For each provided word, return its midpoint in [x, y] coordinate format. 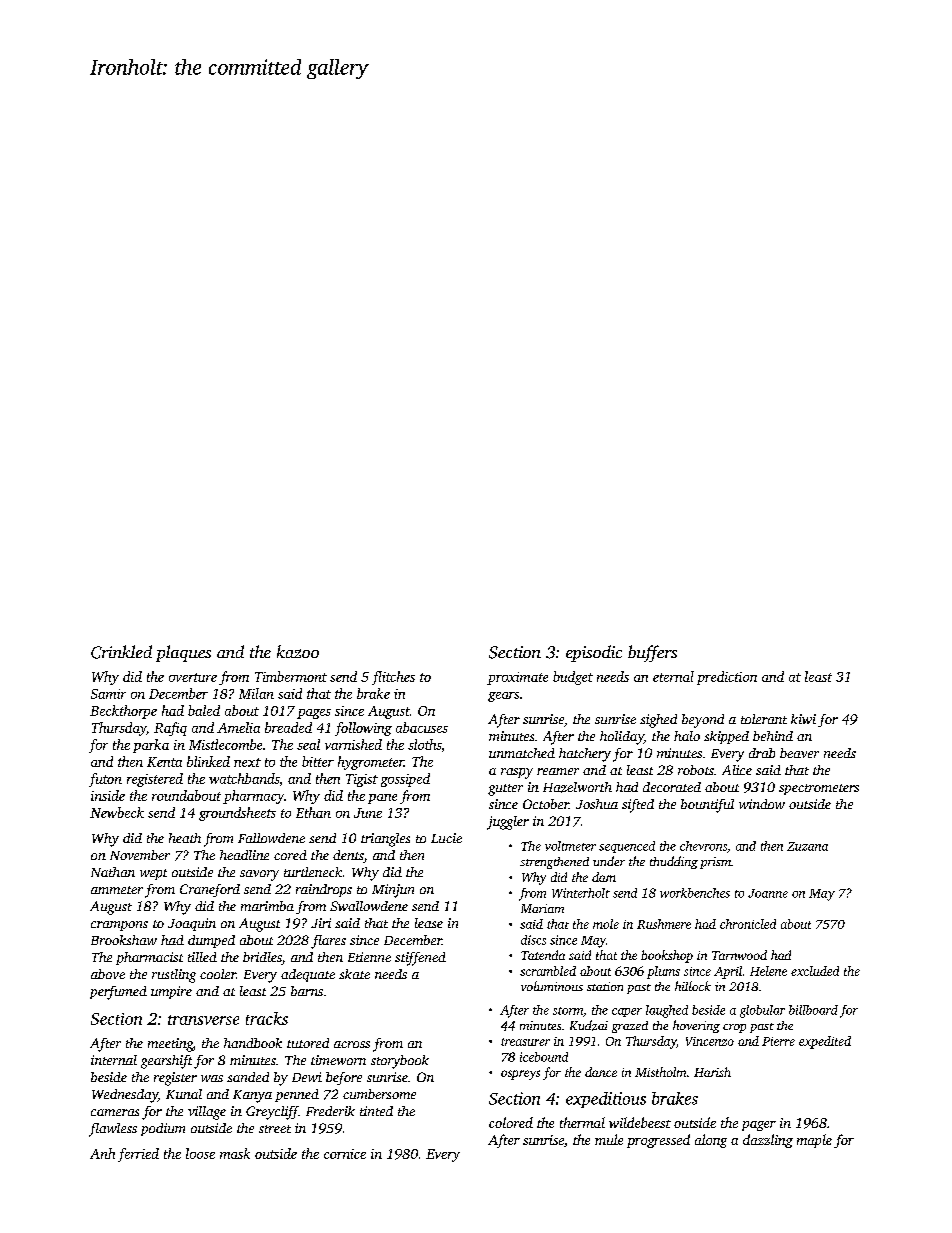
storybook [400, 1062]
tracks [267, 1018]
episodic [594, 653]
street [275, 1129]
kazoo [298, 651]
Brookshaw [124, 940]
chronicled [748, 924]
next [247, 762]
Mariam [542, 908]
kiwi [803, 719]
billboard [813, 1010]
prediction [727, 678]
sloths [424, 744]
